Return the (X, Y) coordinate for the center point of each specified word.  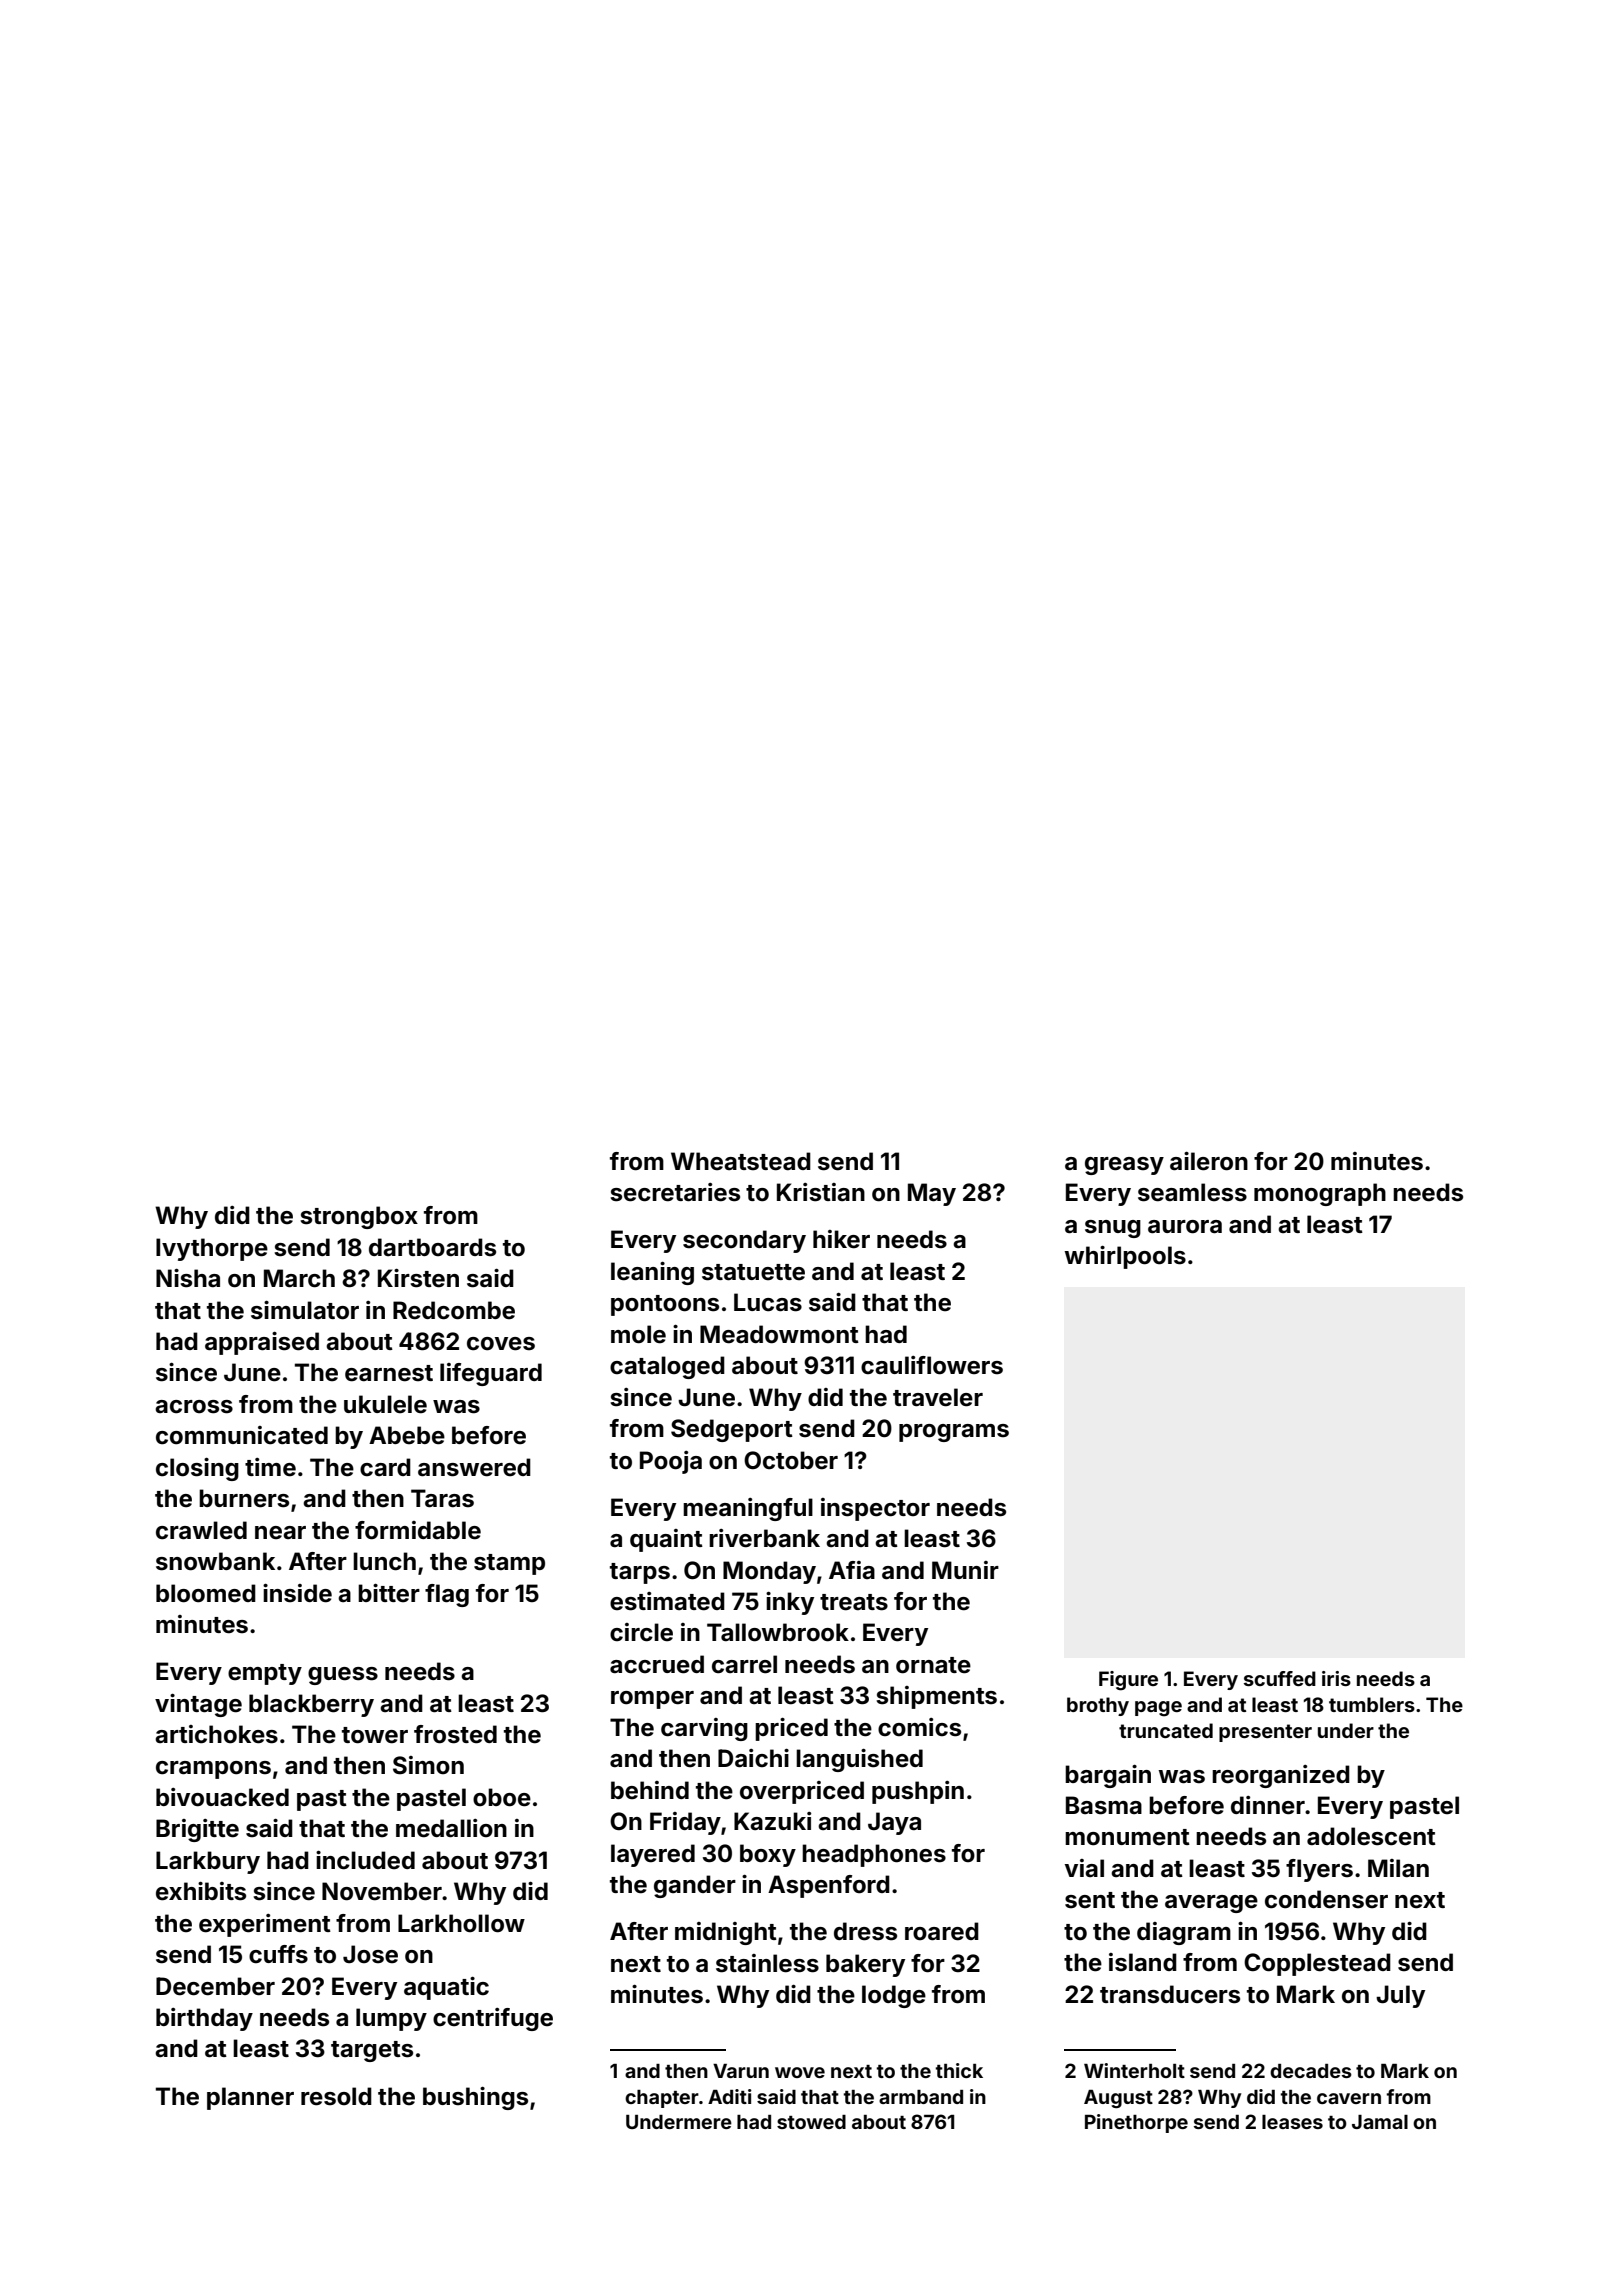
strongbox (359, 1217)
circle (641, 1632)
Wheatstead (741, 1161)
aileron (1209, 1161)
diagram (1184, 1933)
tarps (640, 1573)
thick (959, 2070)
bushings (475, 2098)
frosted (455, 1734)
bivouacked (222, 1797)
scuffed (1280, 1678)
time (270, 1467)
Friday (685, 1823)
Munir (965, 1570)
